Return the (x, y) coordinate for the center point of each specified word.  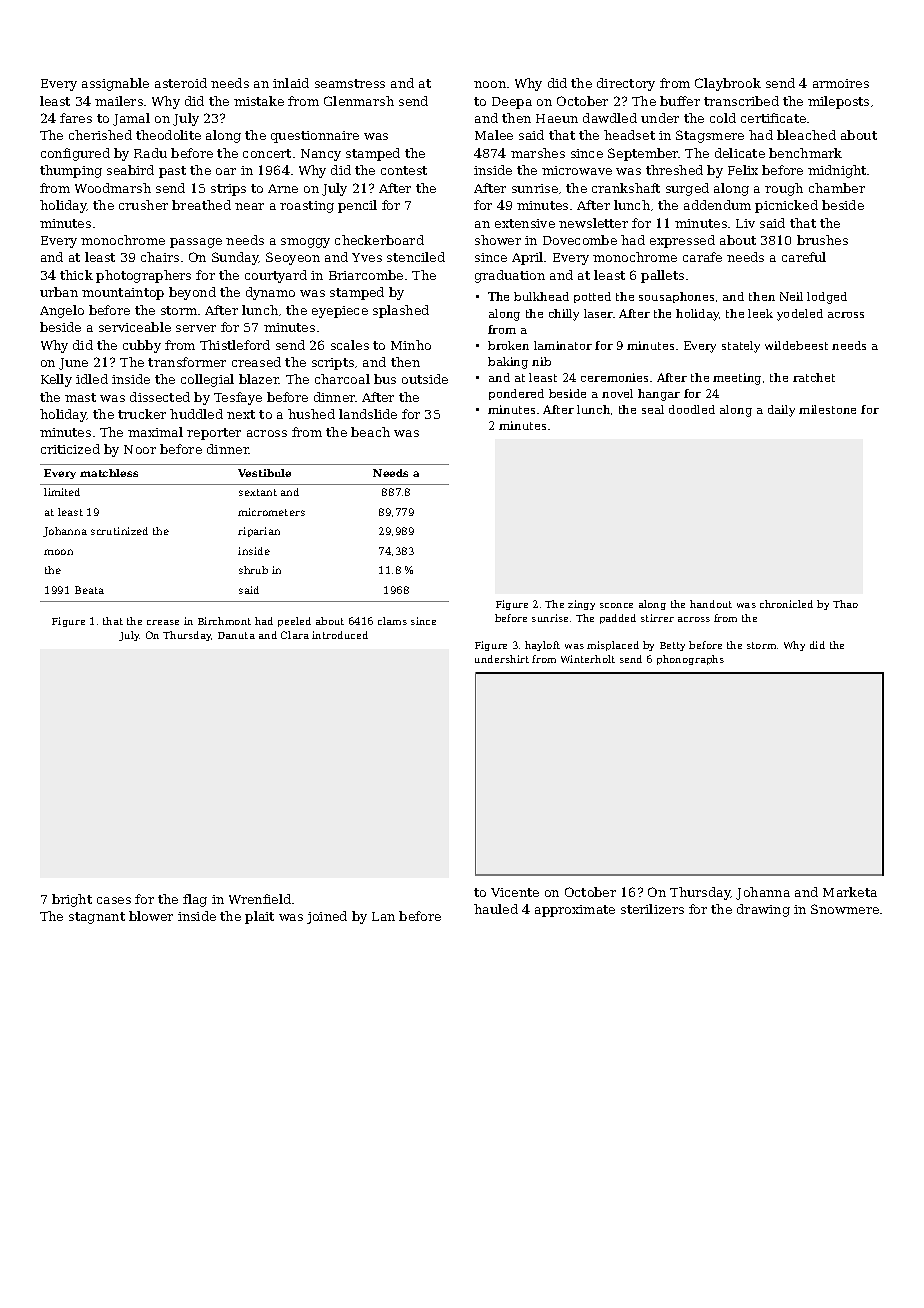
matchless (109, 473)
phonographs (690, 660)
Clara (295, 635)
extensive (525, 223)
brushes (822, 240)
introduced (340, 635)
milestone (827, 409)
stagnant (97, 918)
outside (425, 379)
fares (76, 118)
